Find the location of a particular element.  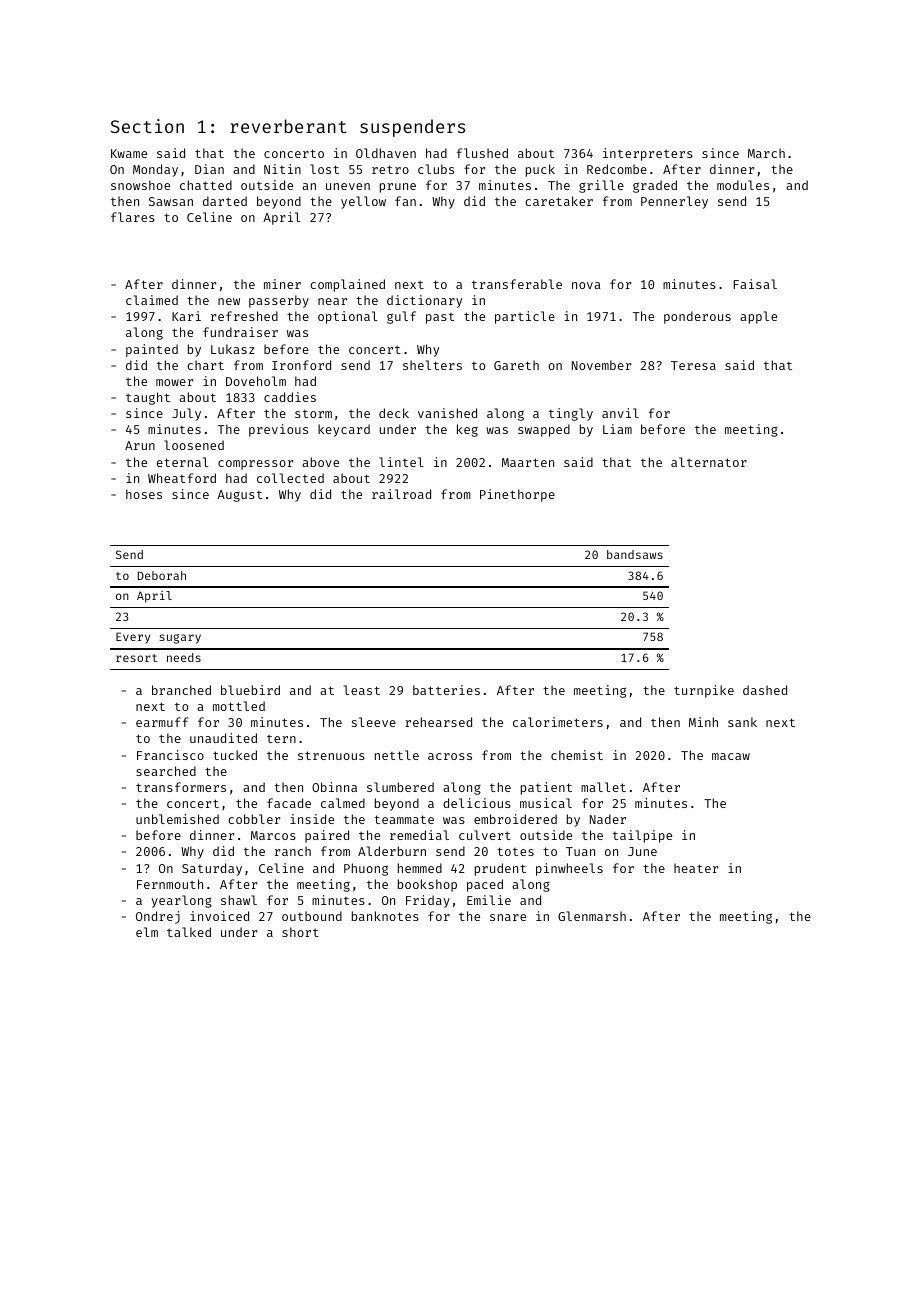

heater is located at coordinates (696, 868).
